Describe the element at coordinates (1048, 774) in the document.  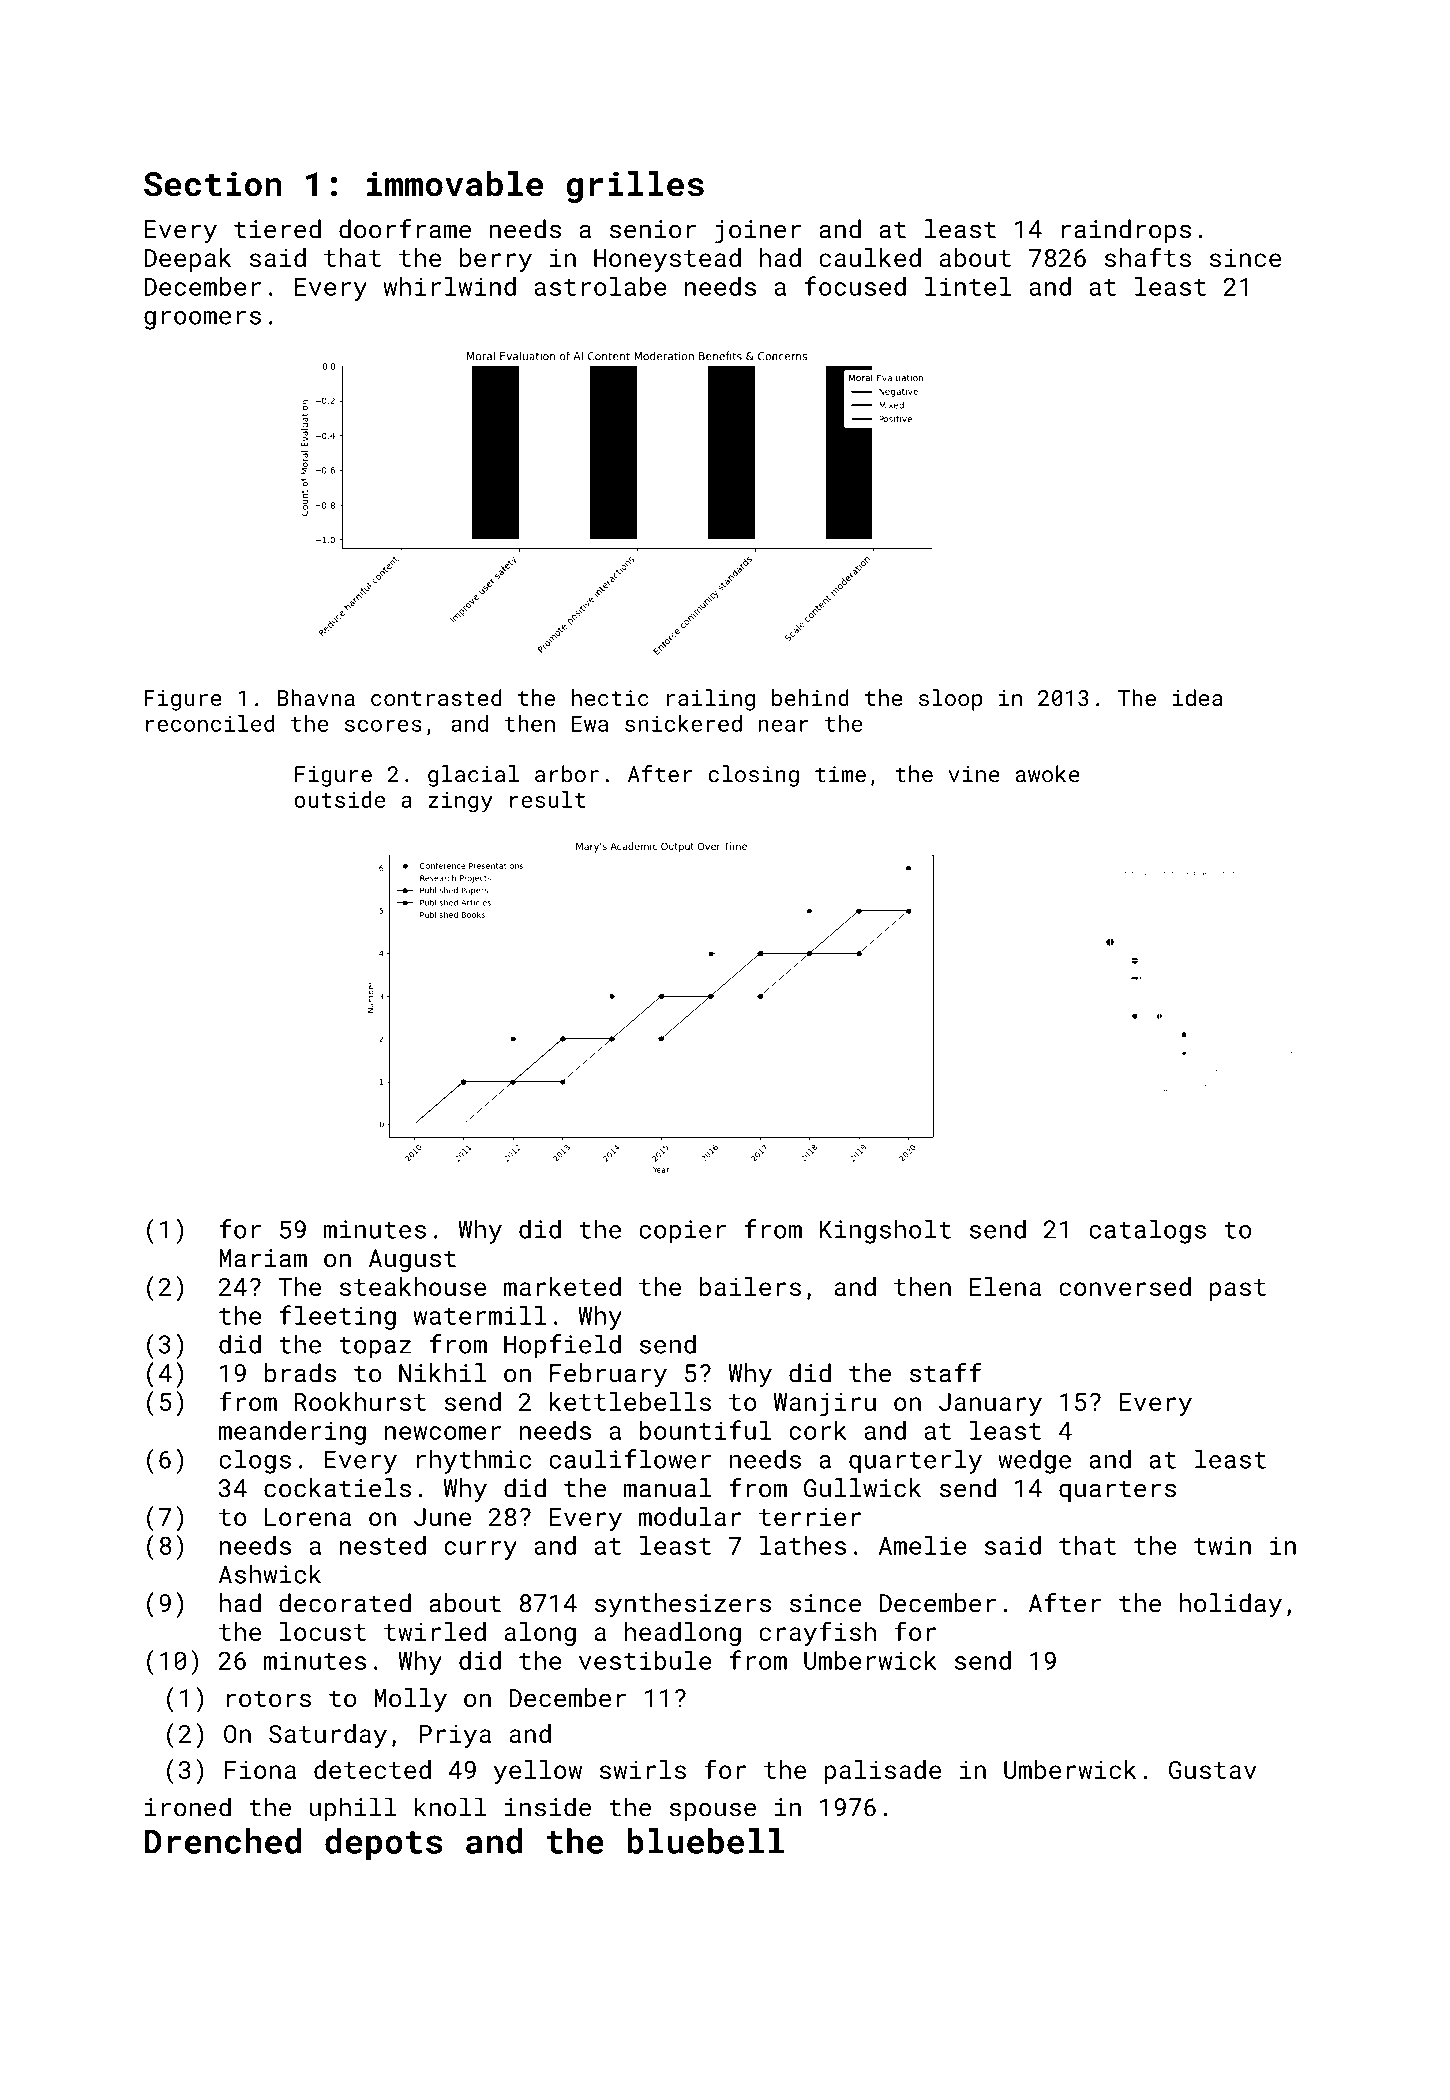
I see `awoke` at that location.
